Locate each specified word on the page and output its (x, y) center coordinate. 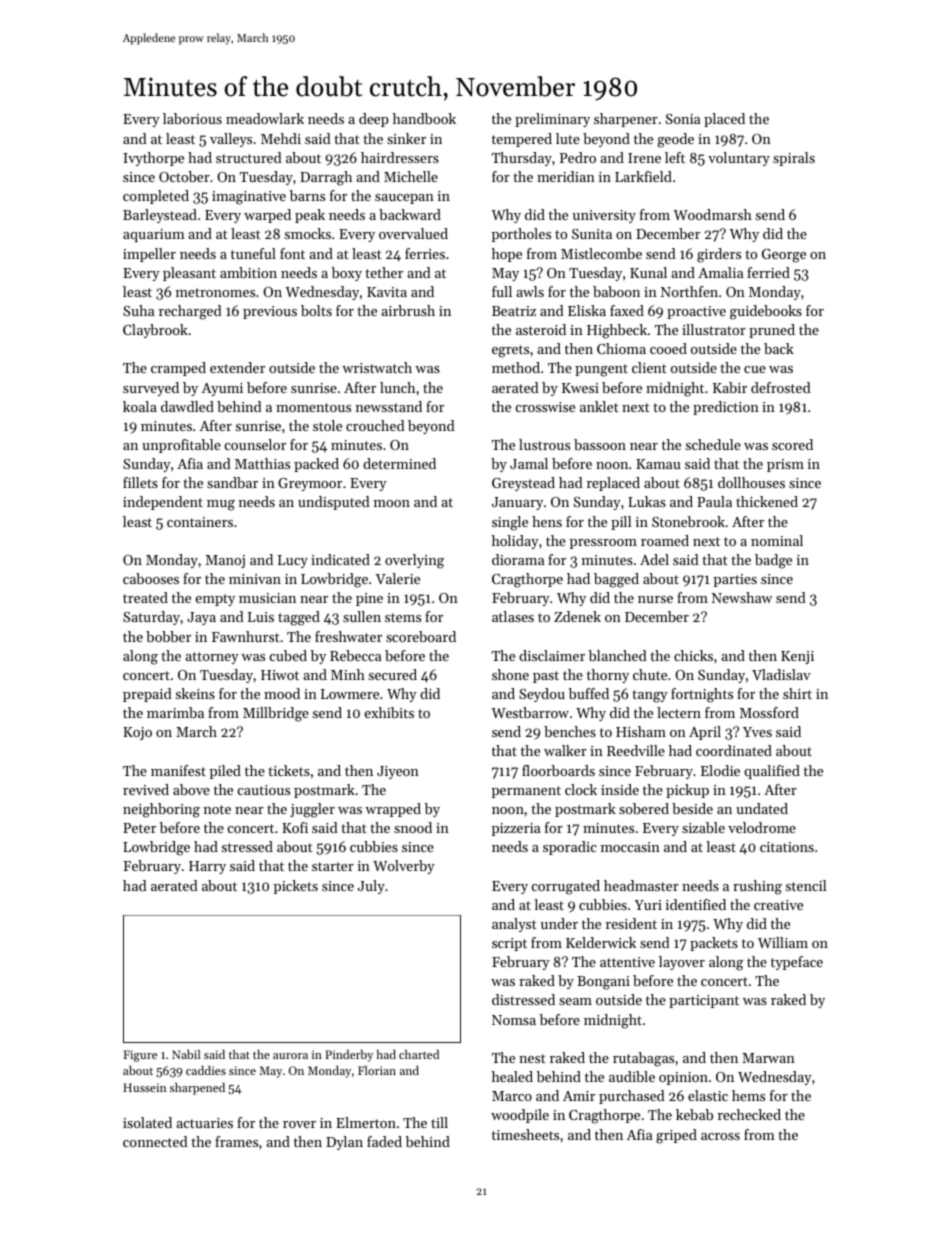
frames (236, 1141)
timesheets (525, 1134)
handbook (424, 118)
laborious (192, 118)
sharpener (626, 120)
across (720, 1136)
